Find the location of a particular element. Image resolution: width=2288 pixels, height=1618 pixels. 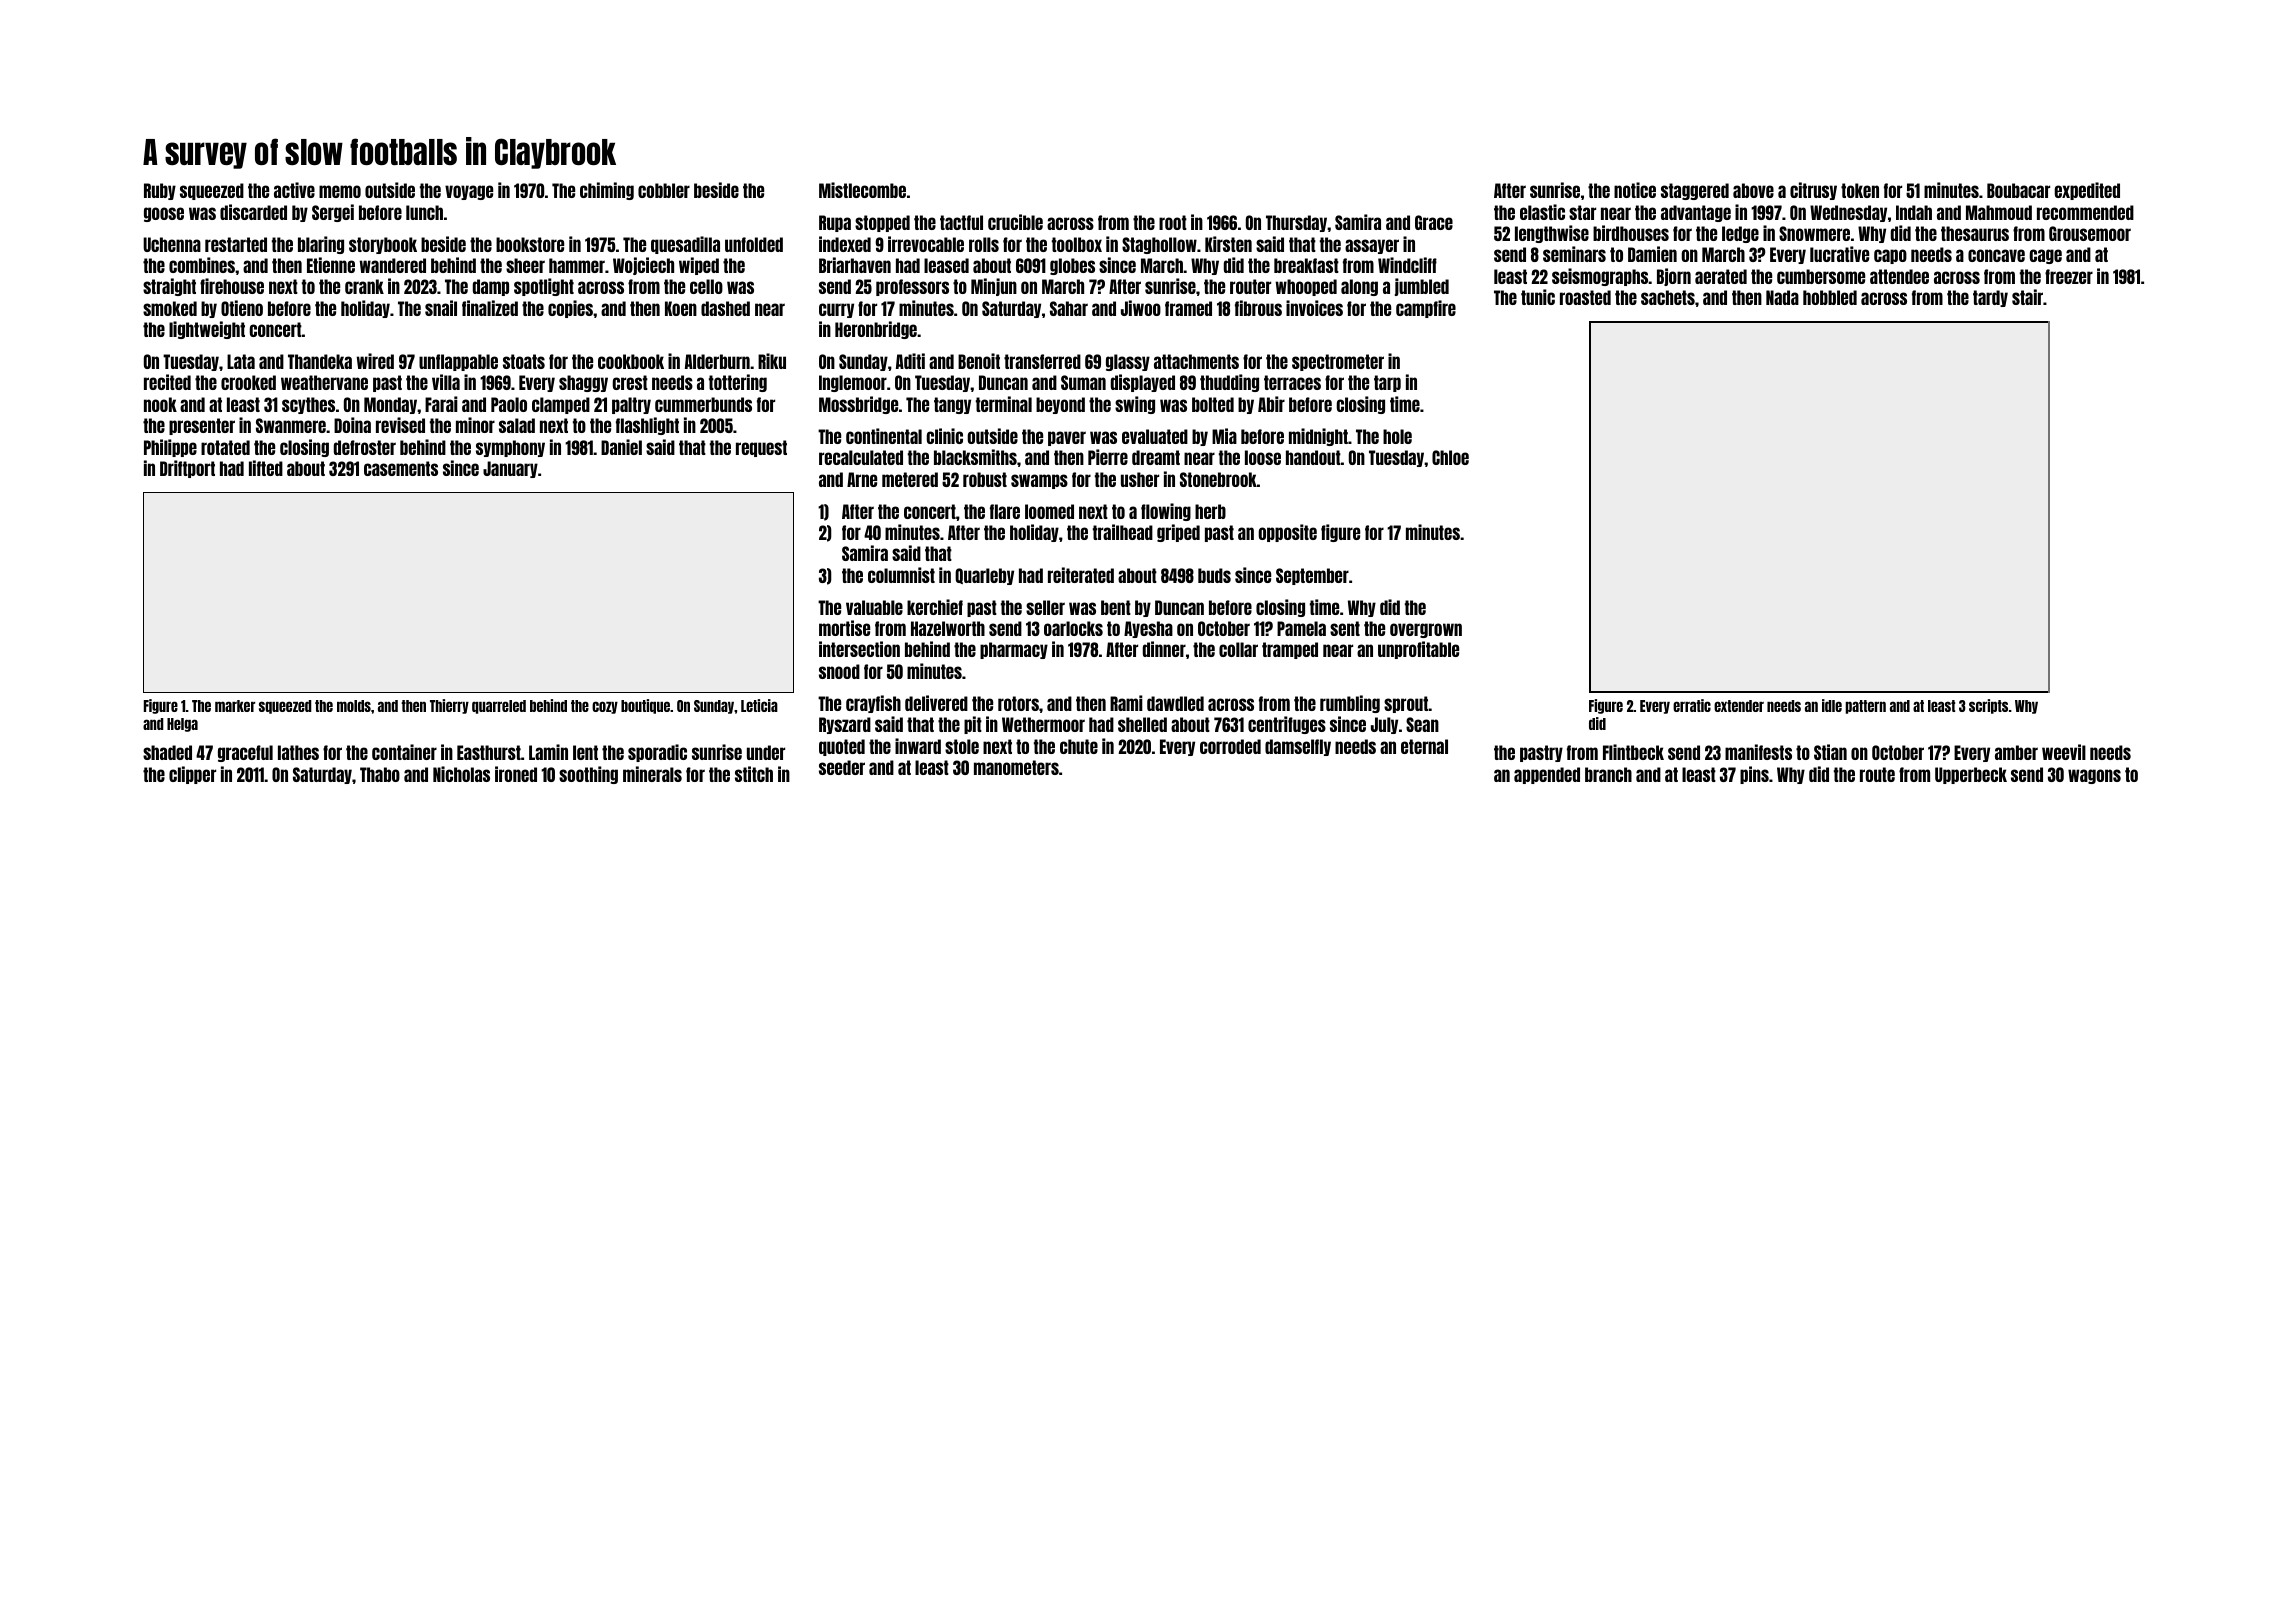

pattern is located at coordinates (1865, 707).
